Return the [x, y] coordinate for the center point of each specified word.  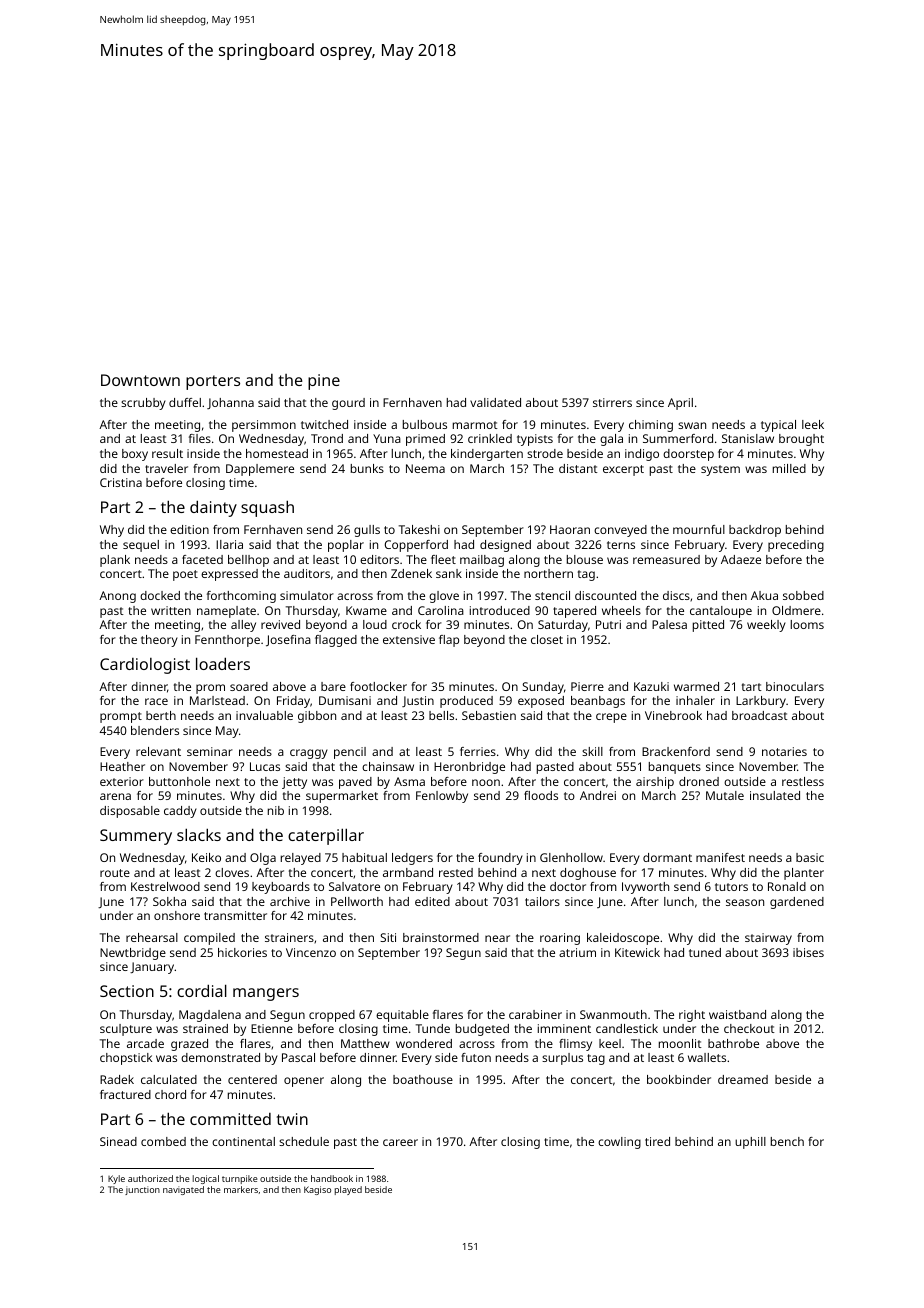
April [680, 404]
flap [449, 641]
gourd [348, 404]
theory [159, 641]
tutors [731, 887]
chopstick [126, 1059]
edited [432, 901]
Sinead [118, 1141]
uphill [750, 1143]
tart [752, 687]
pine [324, 382]
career [400, 1142]
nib [276, 810]
